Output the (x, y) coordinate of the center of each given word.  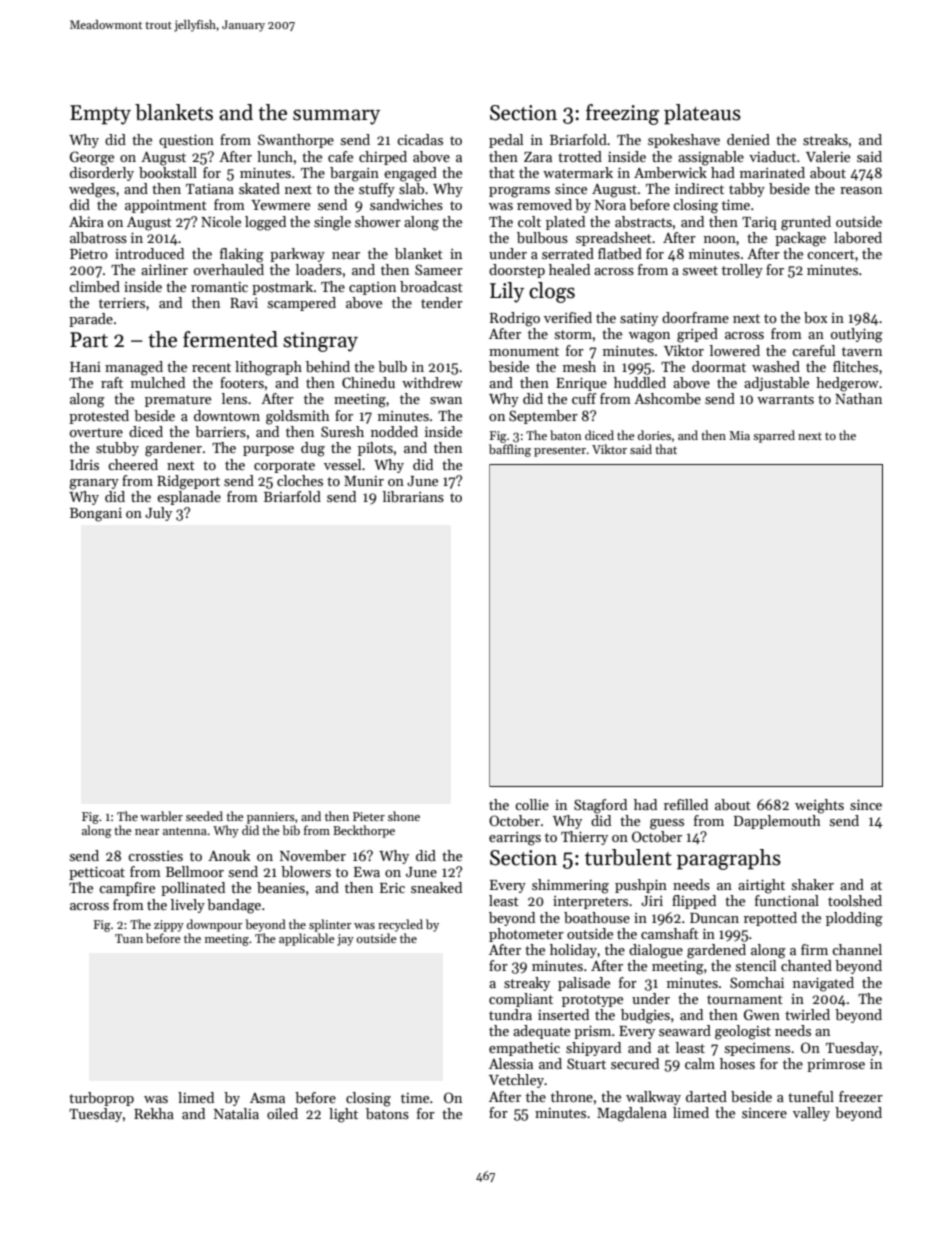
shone (404, 816)
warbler (161, 816)
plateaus (702, 114)
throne (572, 1096)
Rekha (154, 1113)
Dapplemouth (777, 822)
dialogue (656, 951)
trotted (580, 156)
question (186, 141)
